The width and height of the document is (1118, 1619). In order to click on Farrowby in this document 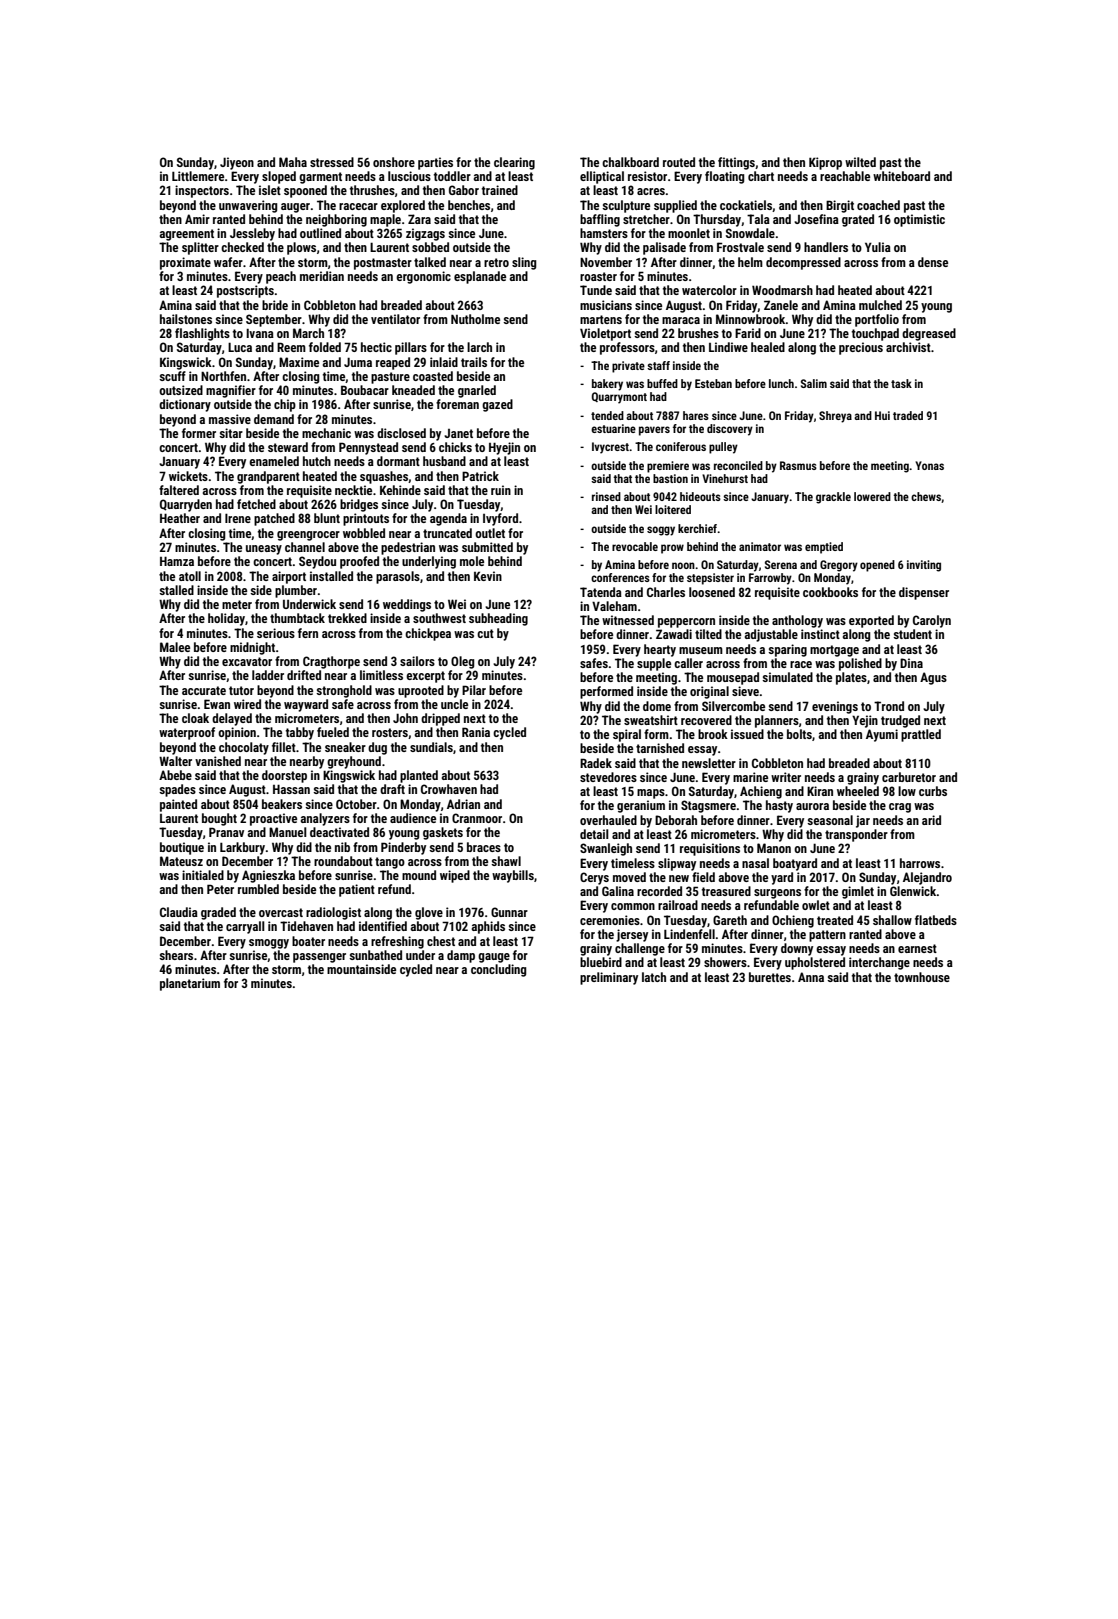, I will do `click(770, 579)`.
